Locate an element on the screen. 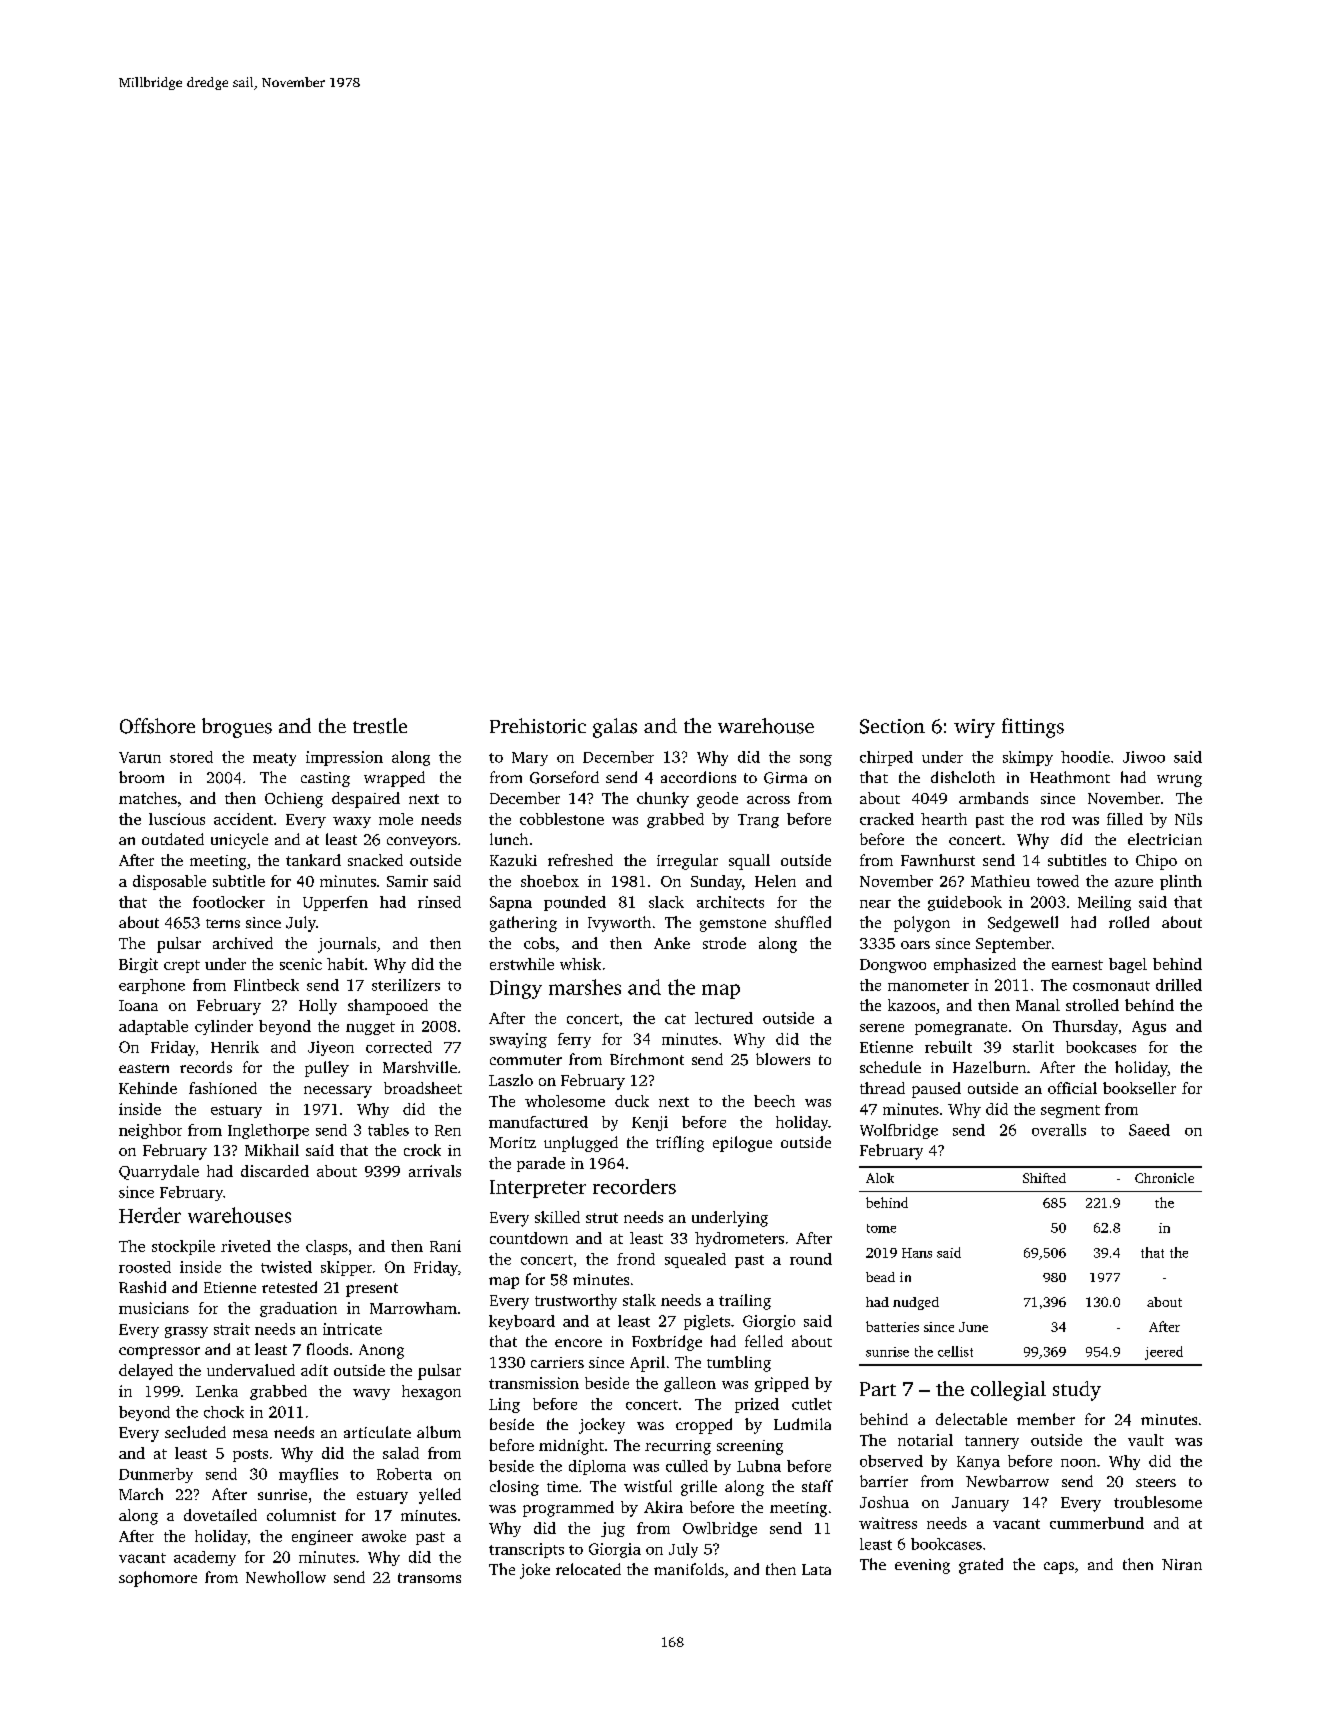  Thursday is located at coordinates (1085, 1027).
